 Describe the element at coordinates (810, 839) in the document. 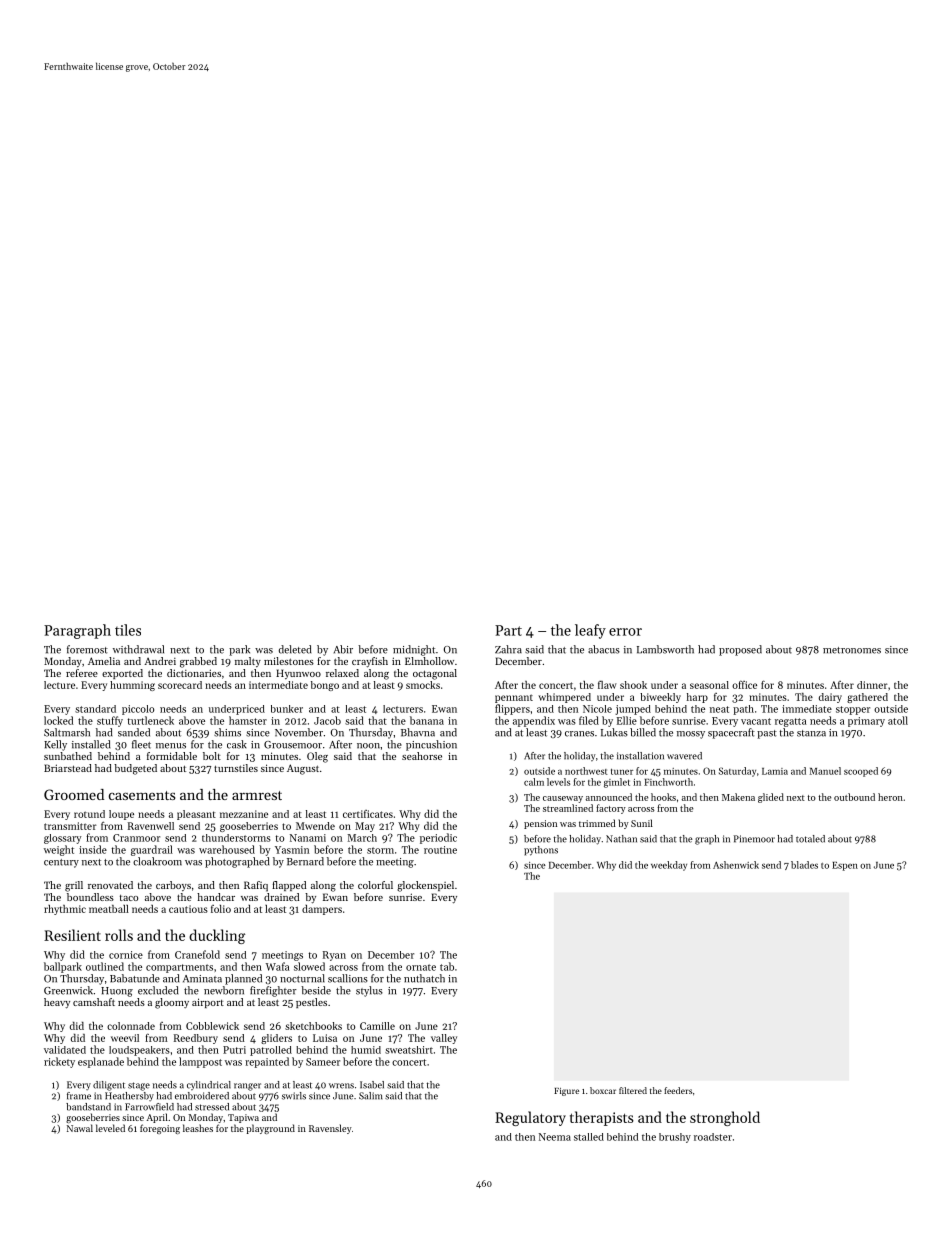

I see `totaled` at that location.
